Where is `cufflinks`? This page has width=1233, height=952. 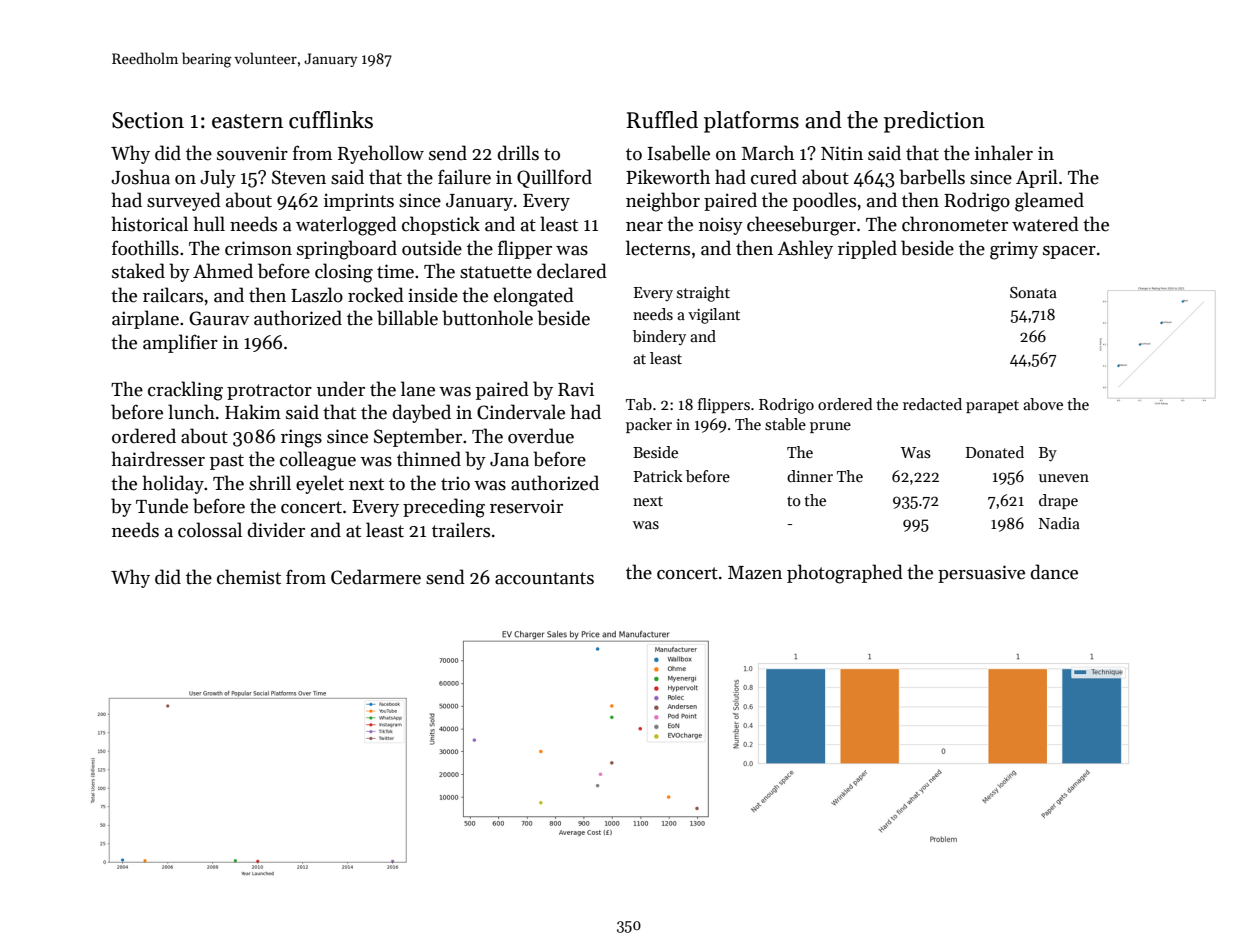 cufflinks is located at coordinates (331, 120).
